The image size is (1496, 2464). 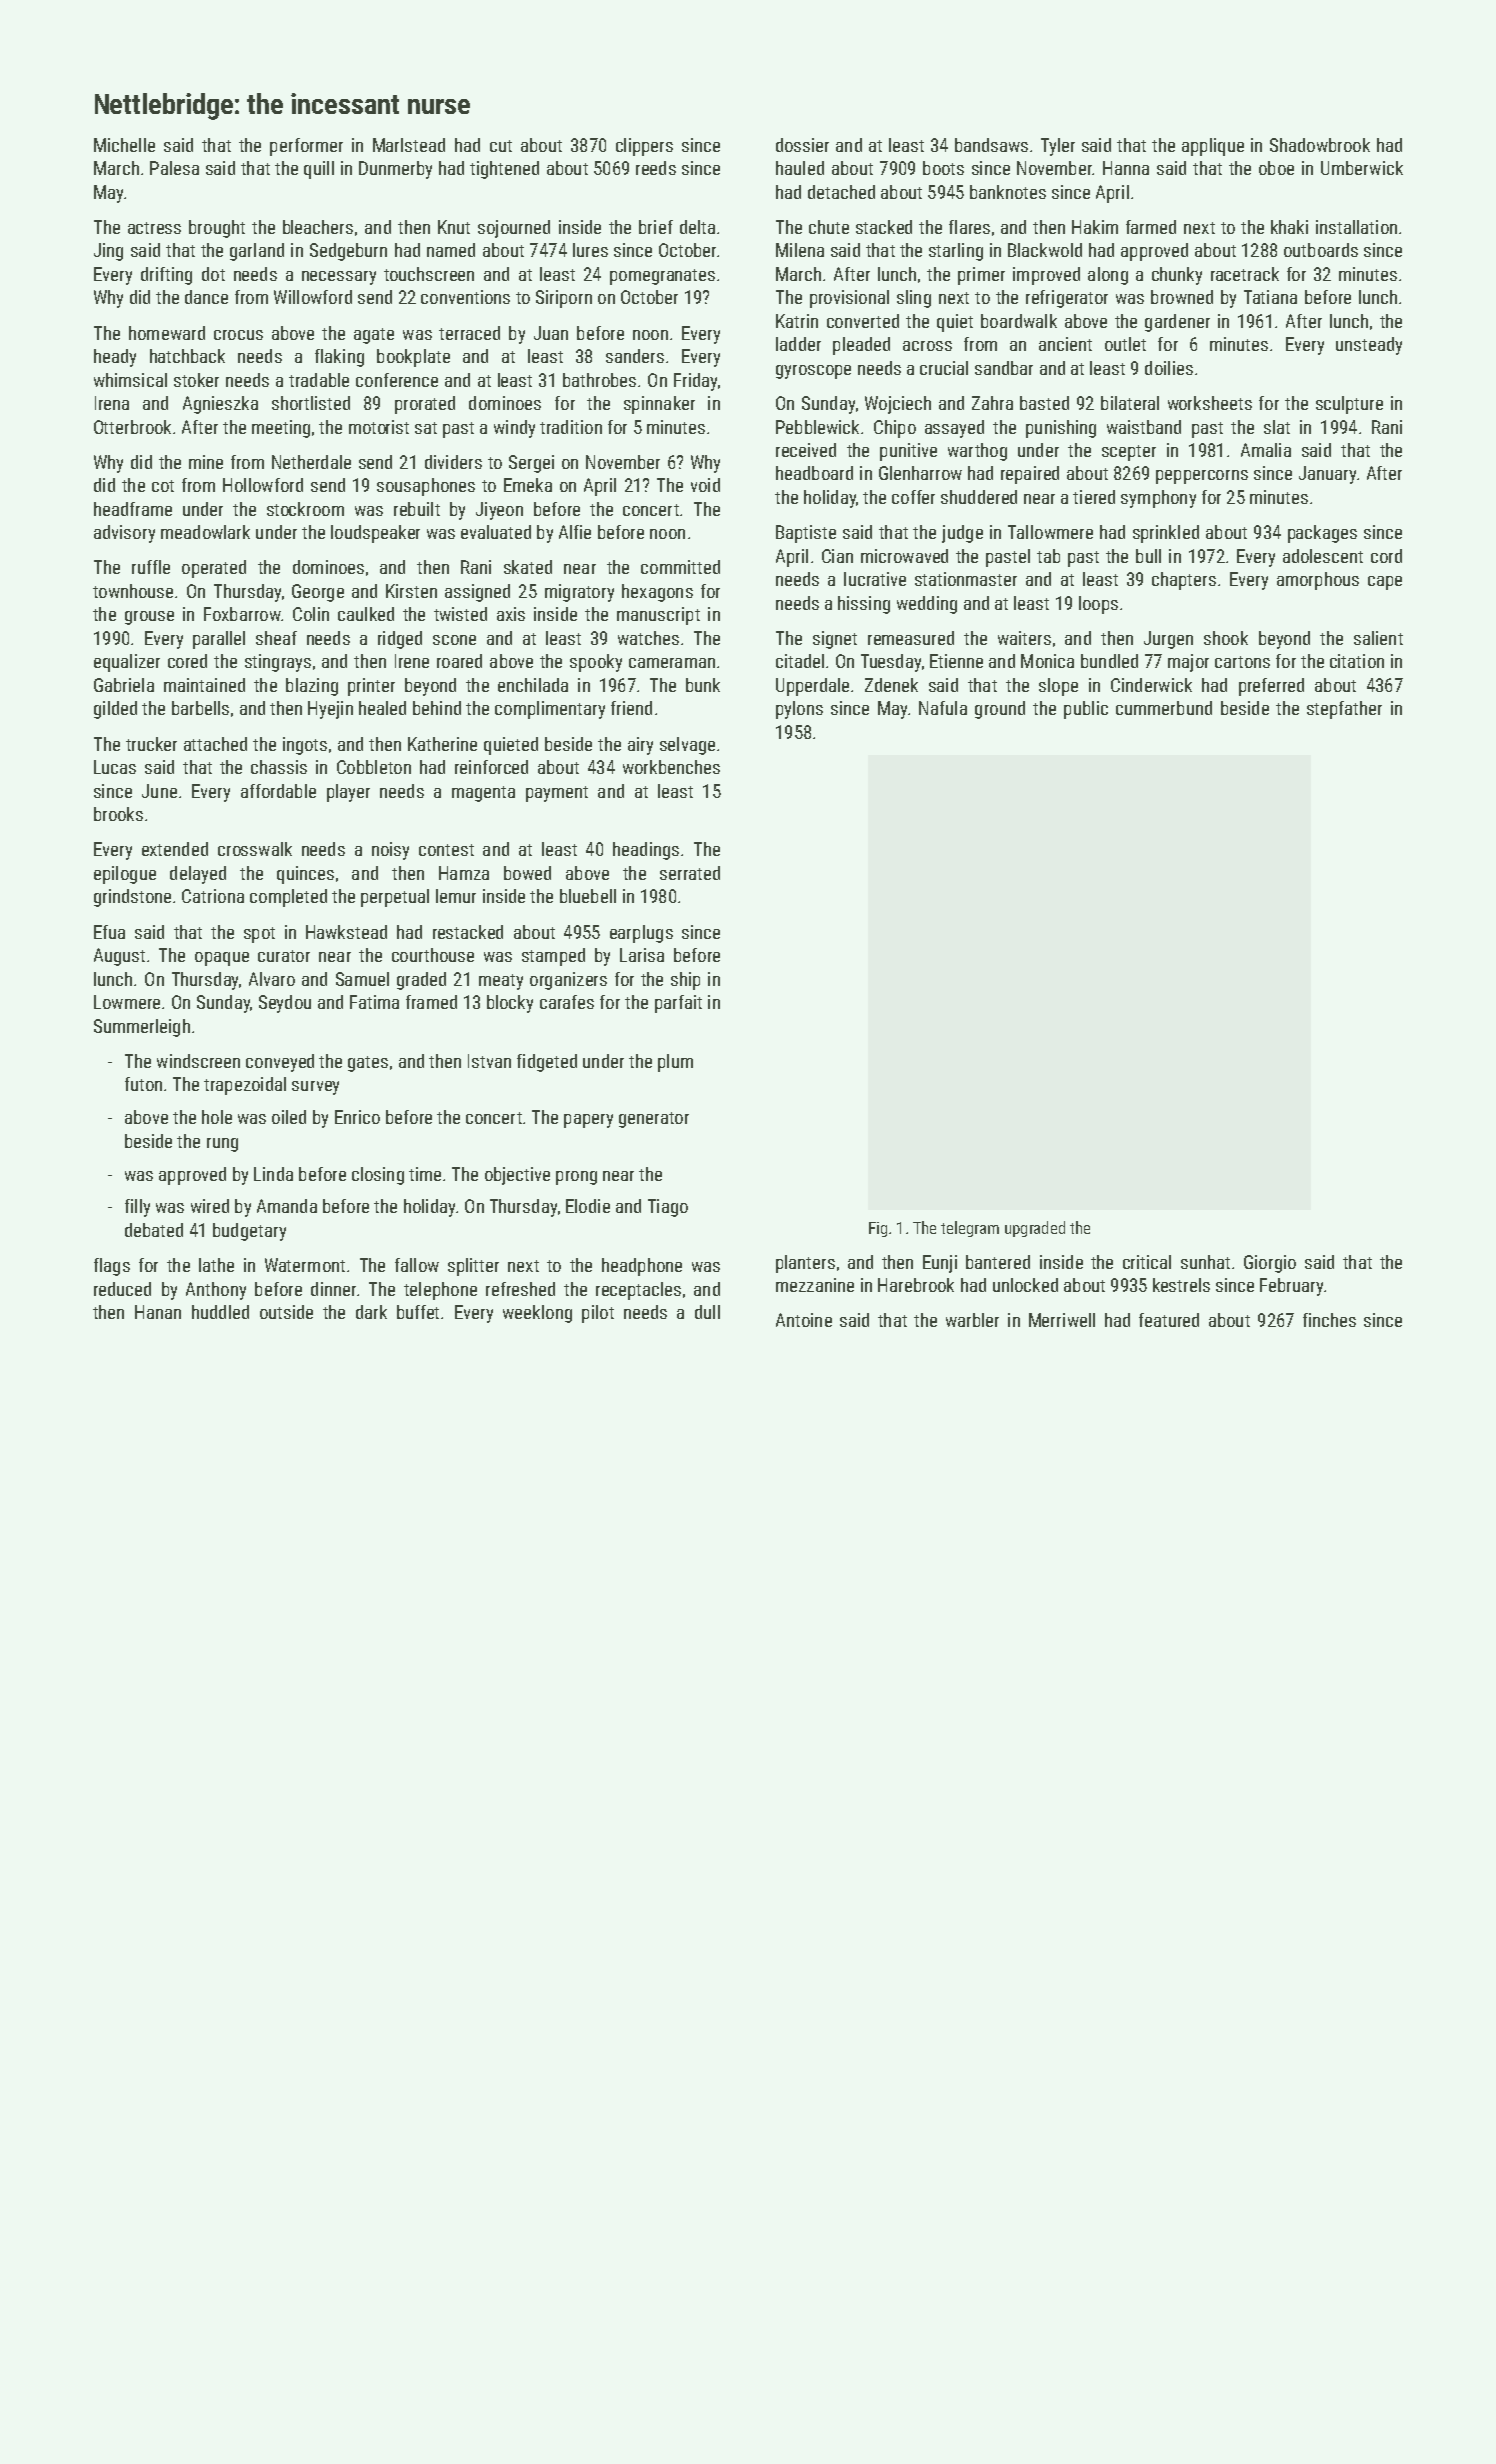 I want to click on serrated, so click(x=690, y=873).
